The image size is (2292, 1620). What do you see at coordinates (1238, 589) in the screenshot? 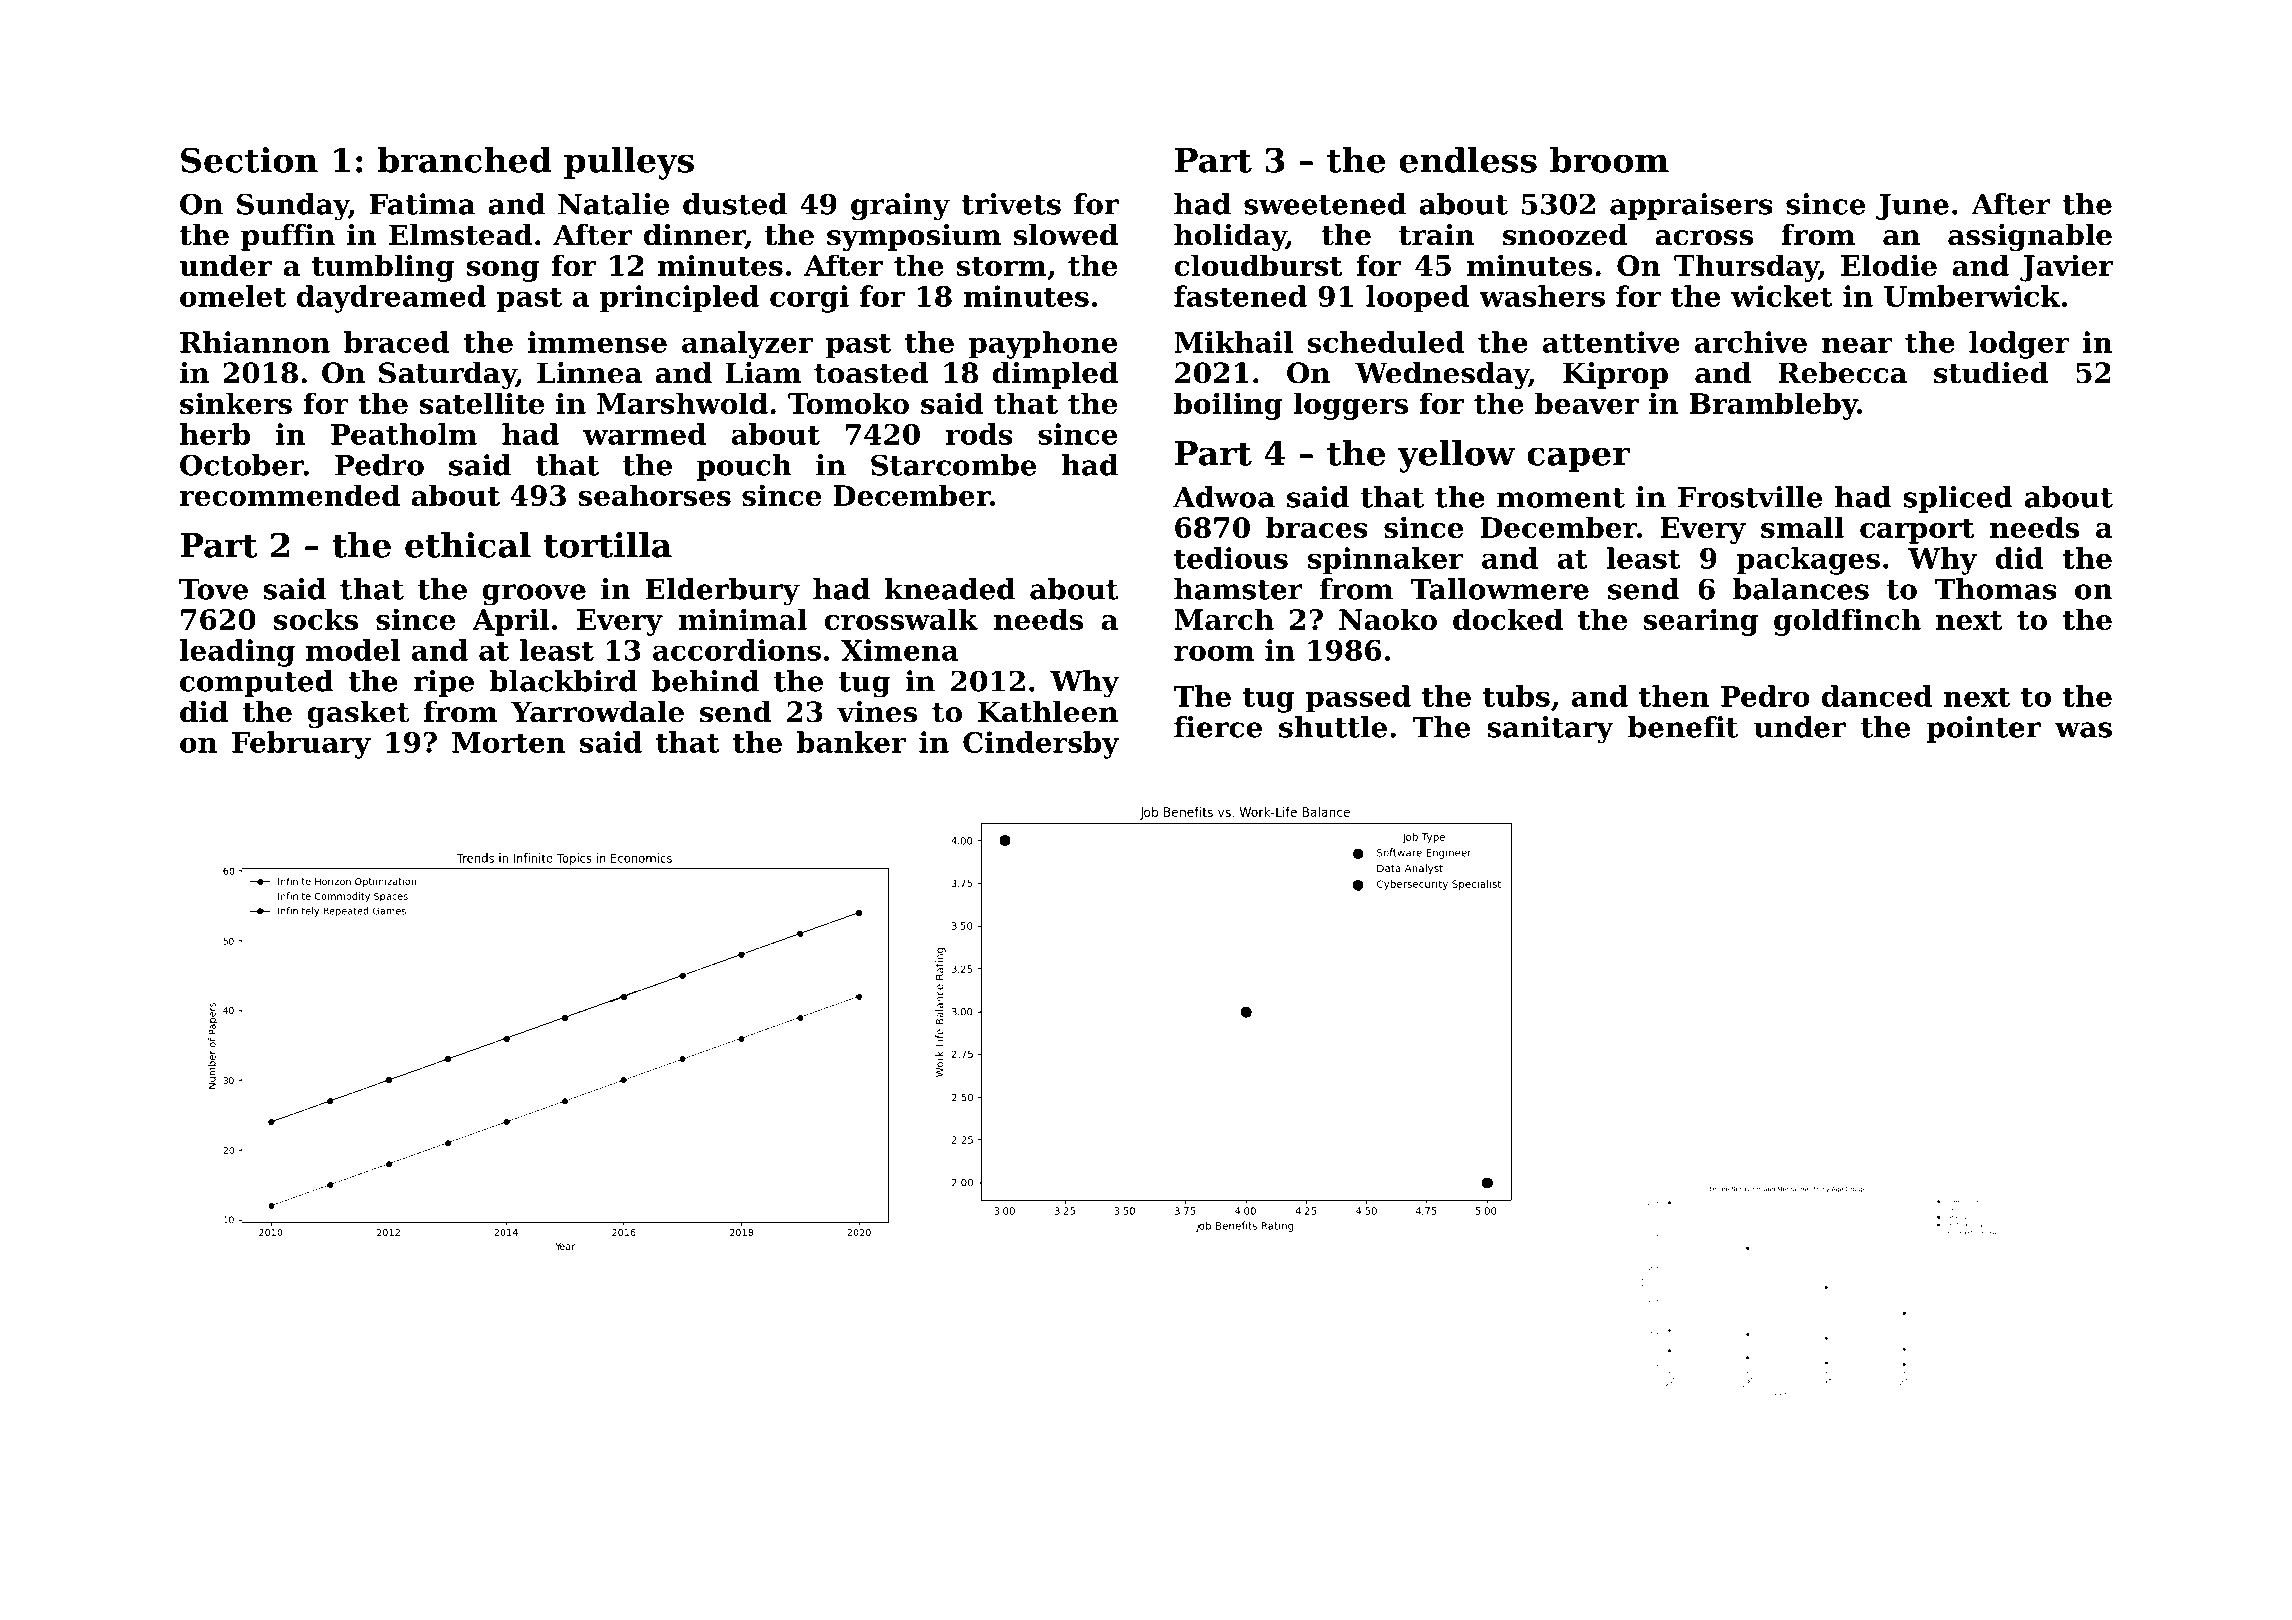
I see `hamster` at bounding box center [1238, 589].
